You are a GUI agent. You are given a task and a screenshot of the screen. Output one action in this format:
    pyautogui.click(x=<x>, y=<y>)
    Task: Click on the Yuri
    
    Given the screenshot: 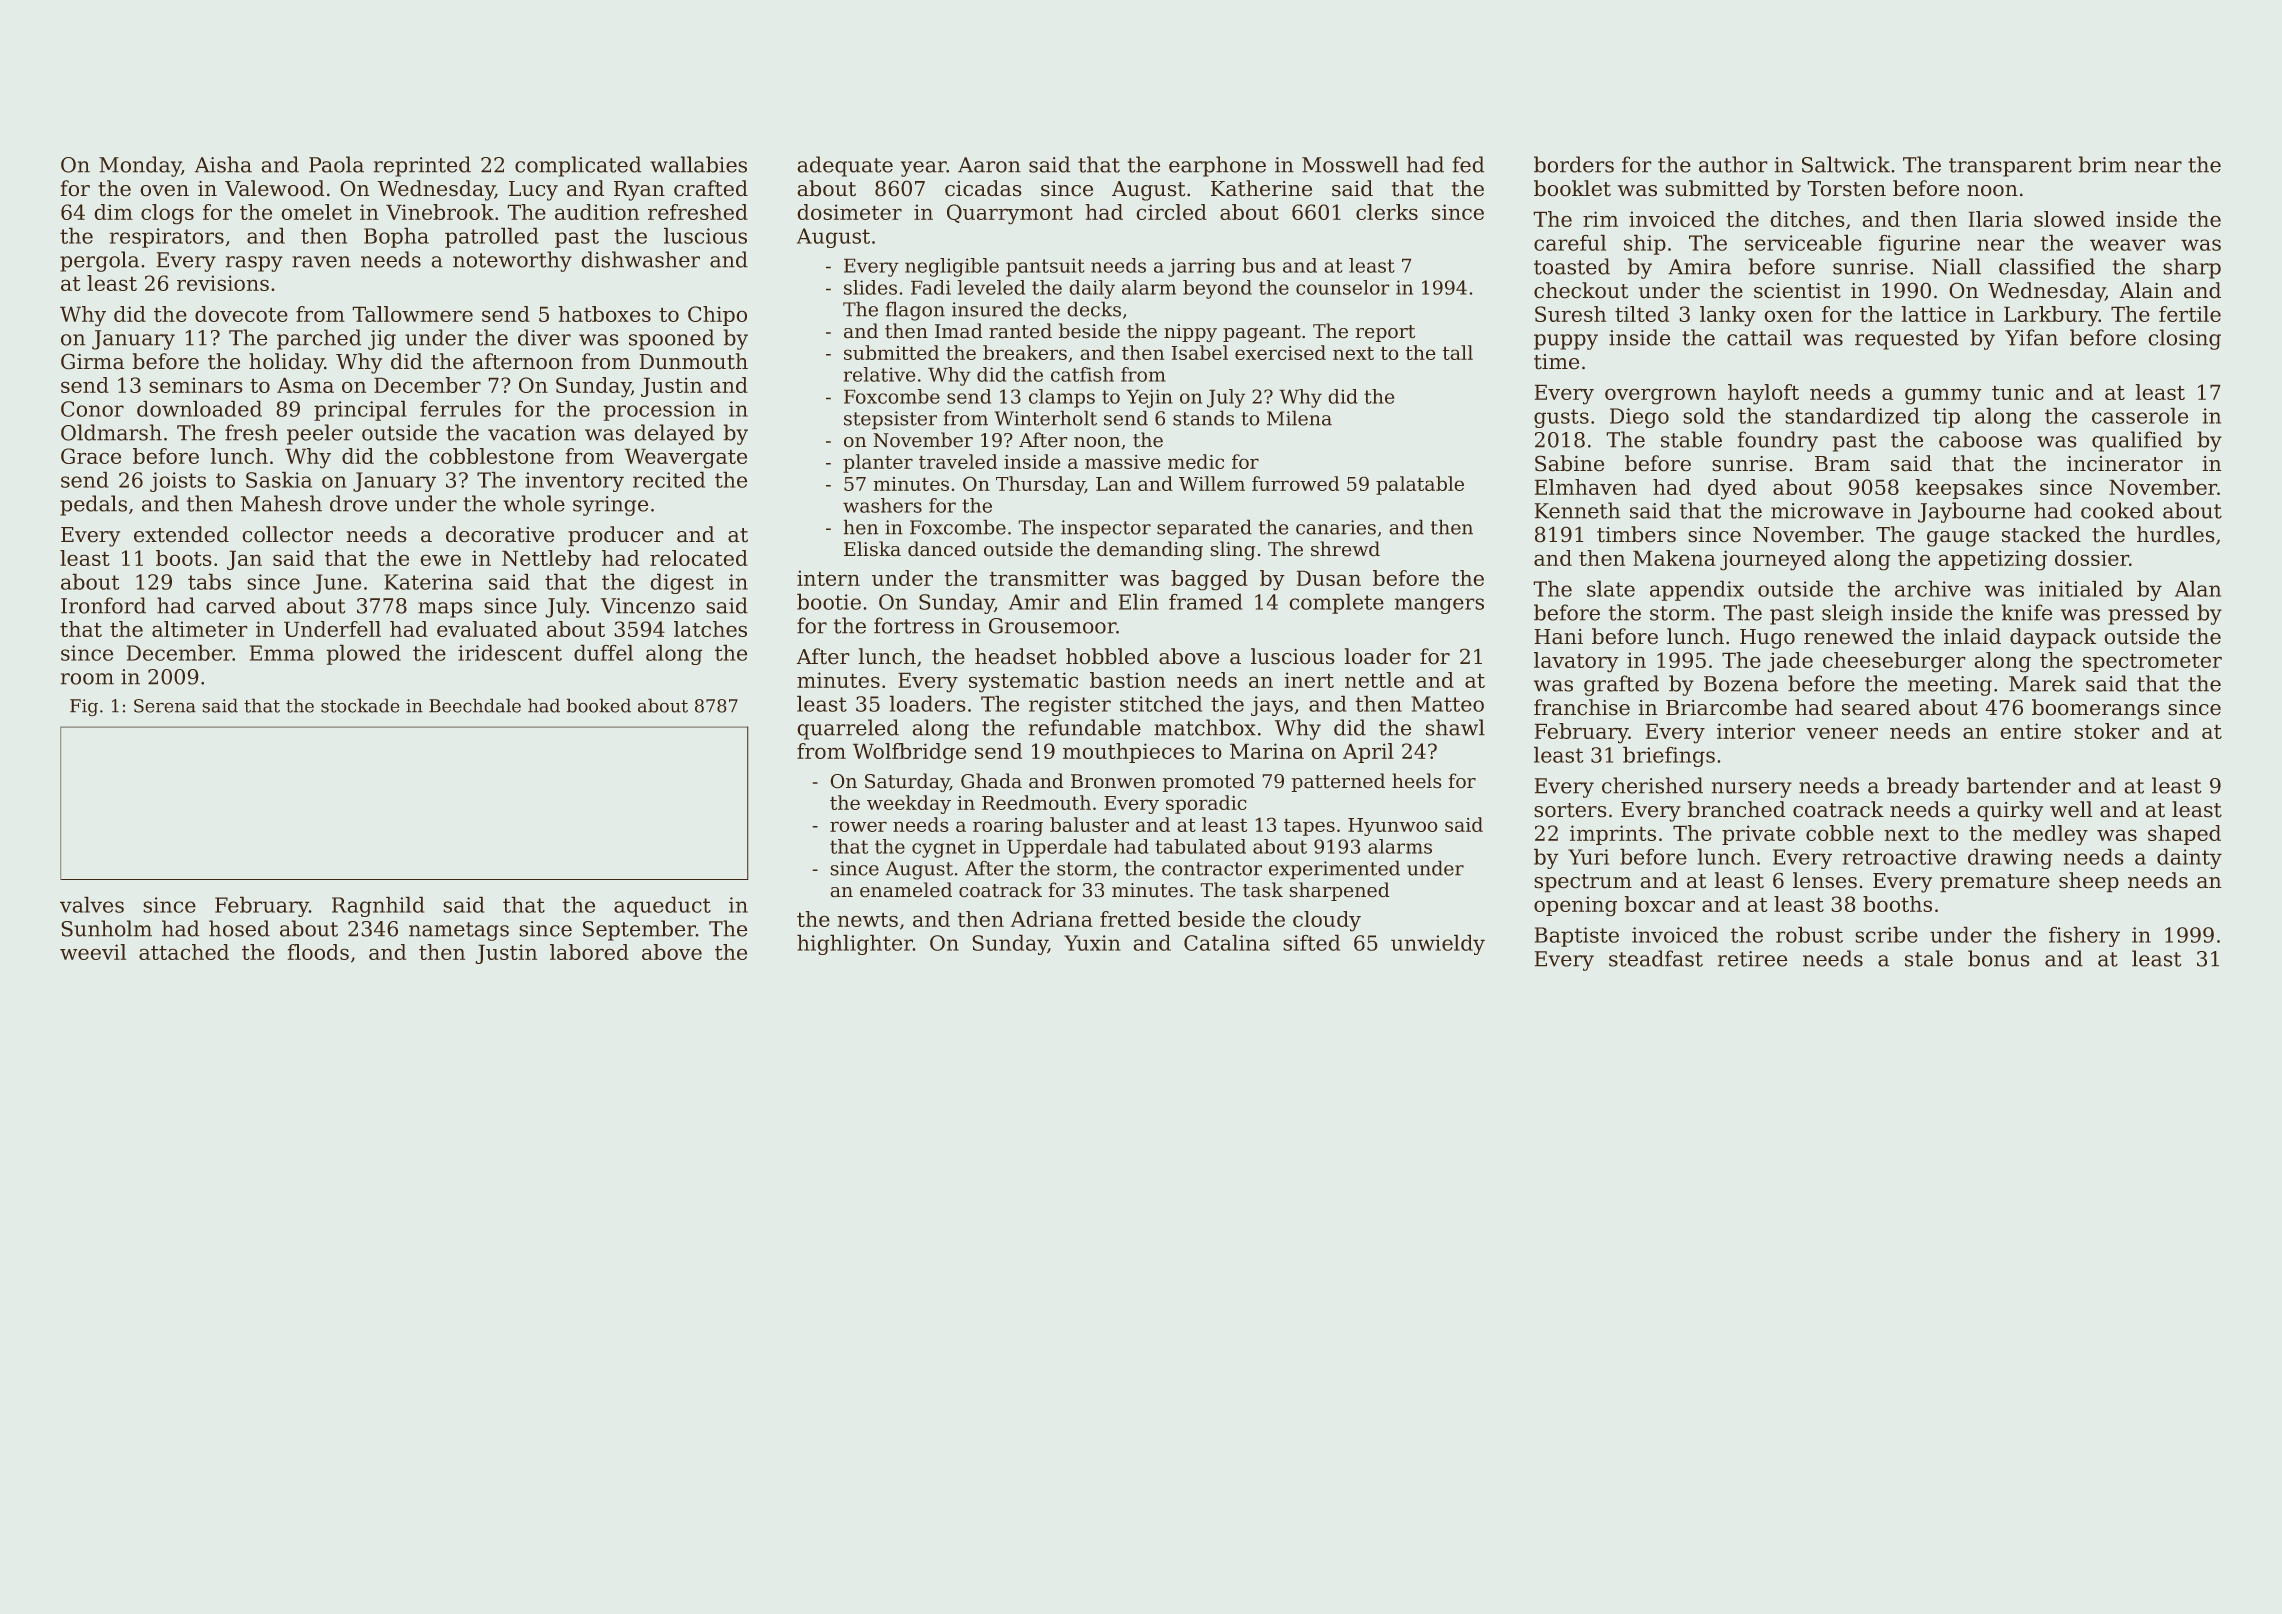 What is the action you would take?
    pyautogui.click(x=1588, y=857)
